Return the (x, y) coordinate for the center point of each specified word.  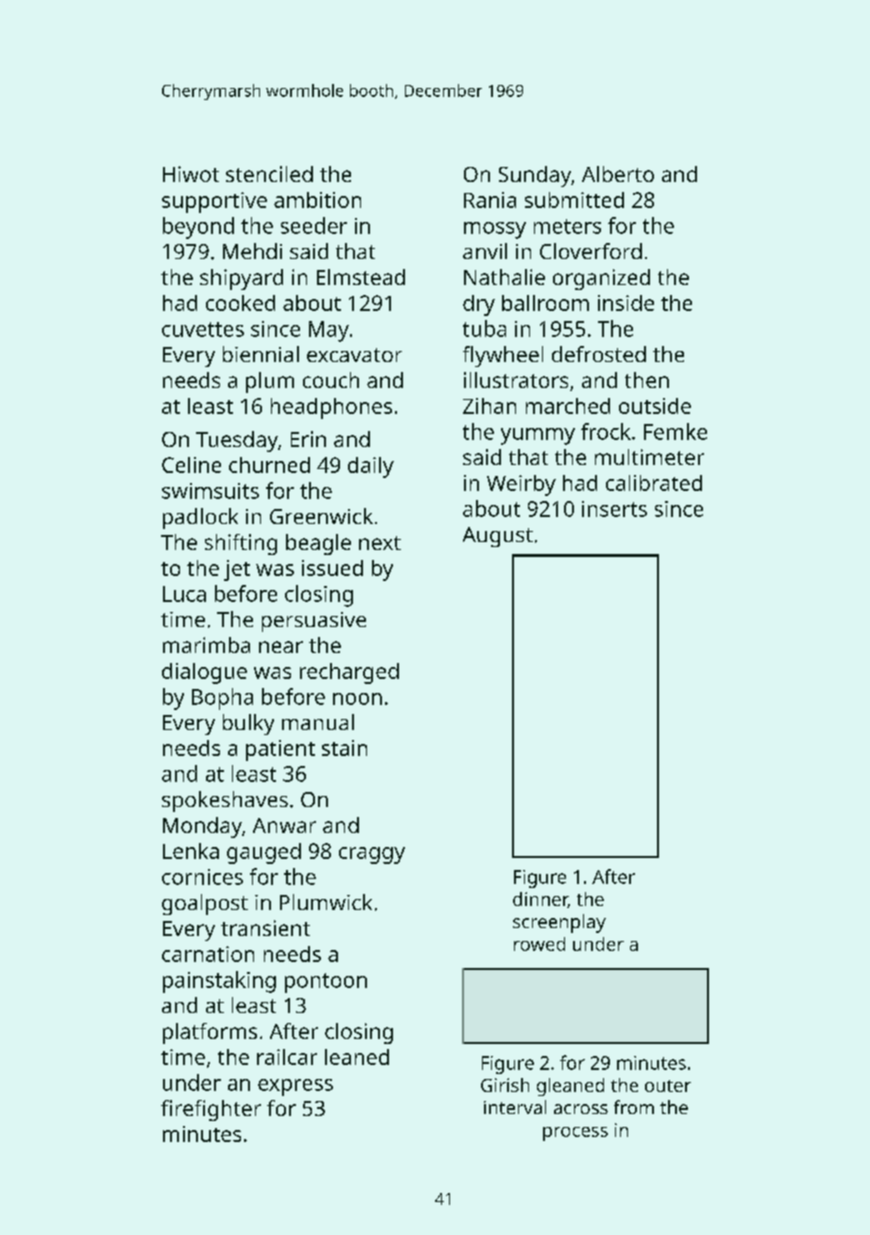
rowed (539, 944)
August (498, 537)
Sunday (535, 176)
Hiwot (191, 174)
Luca (184, 594)
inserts (614, 509)
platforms (210, 1033)
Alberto (618, 174)
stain (344, 748)
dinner (540, 900)
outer (668, 1086)
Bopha (222, 699)
